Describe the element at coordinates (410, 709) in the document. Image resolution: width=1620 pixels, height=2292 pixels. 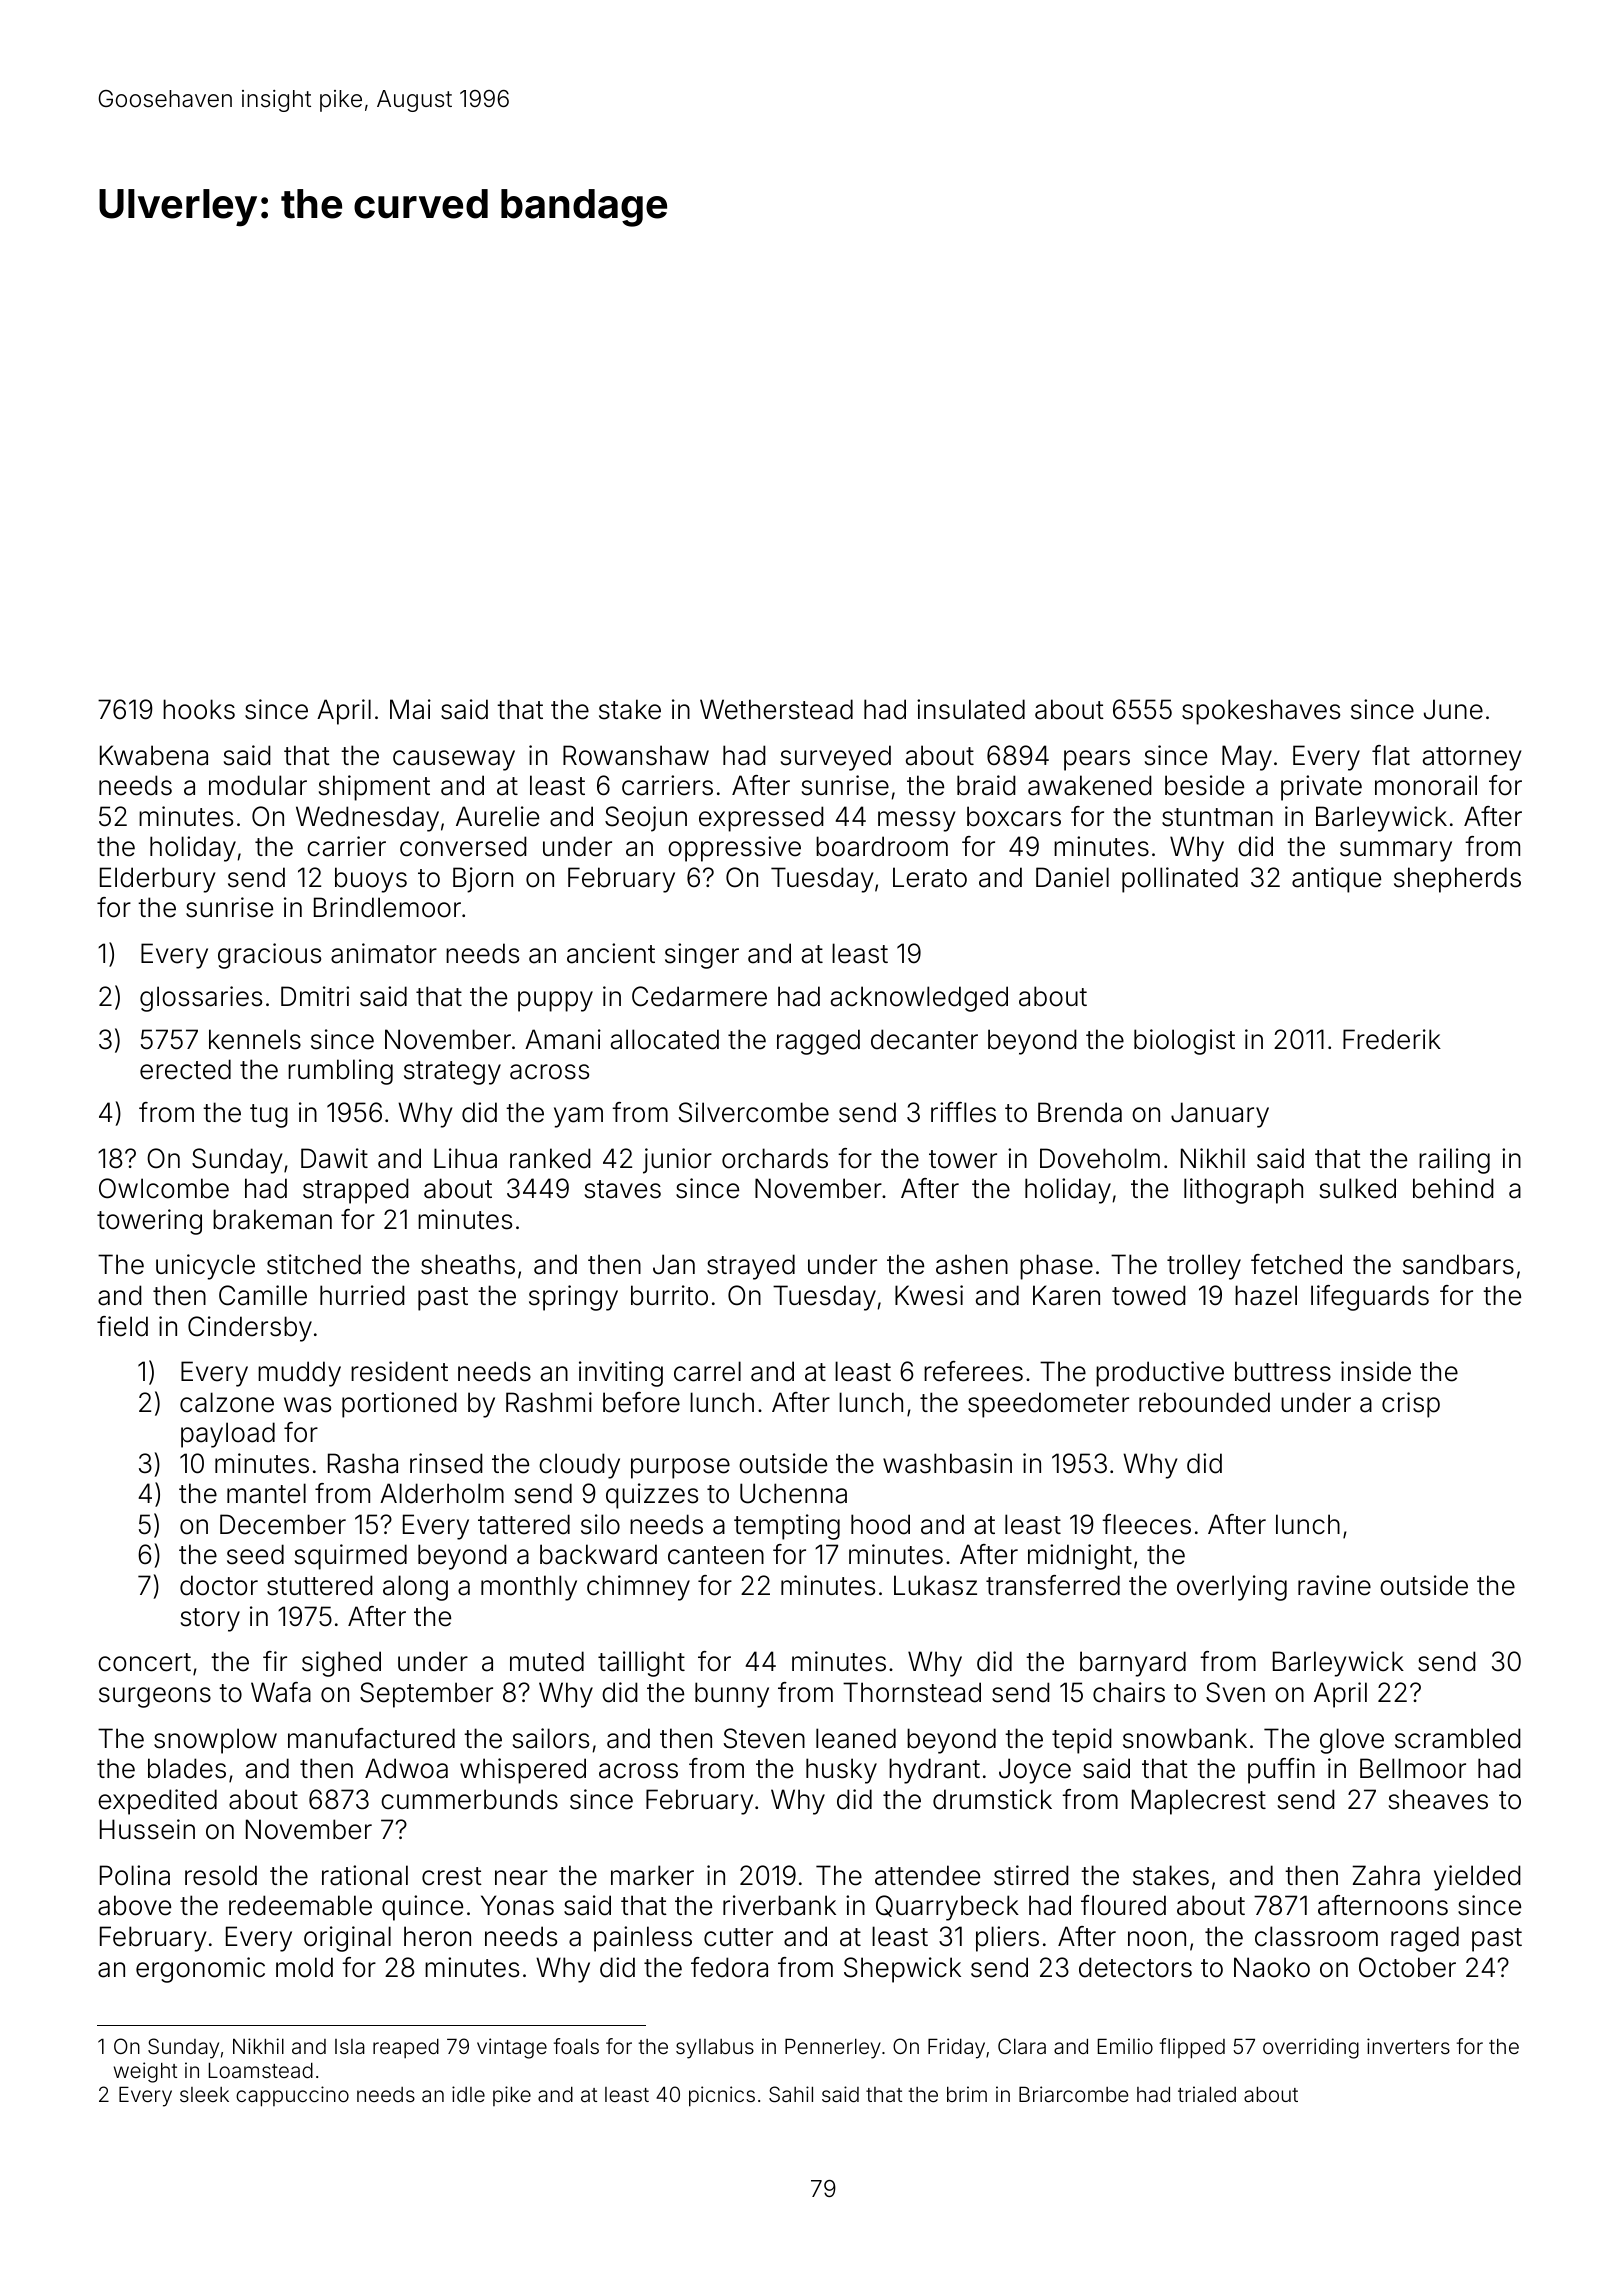
I see `Mai` at that location.
